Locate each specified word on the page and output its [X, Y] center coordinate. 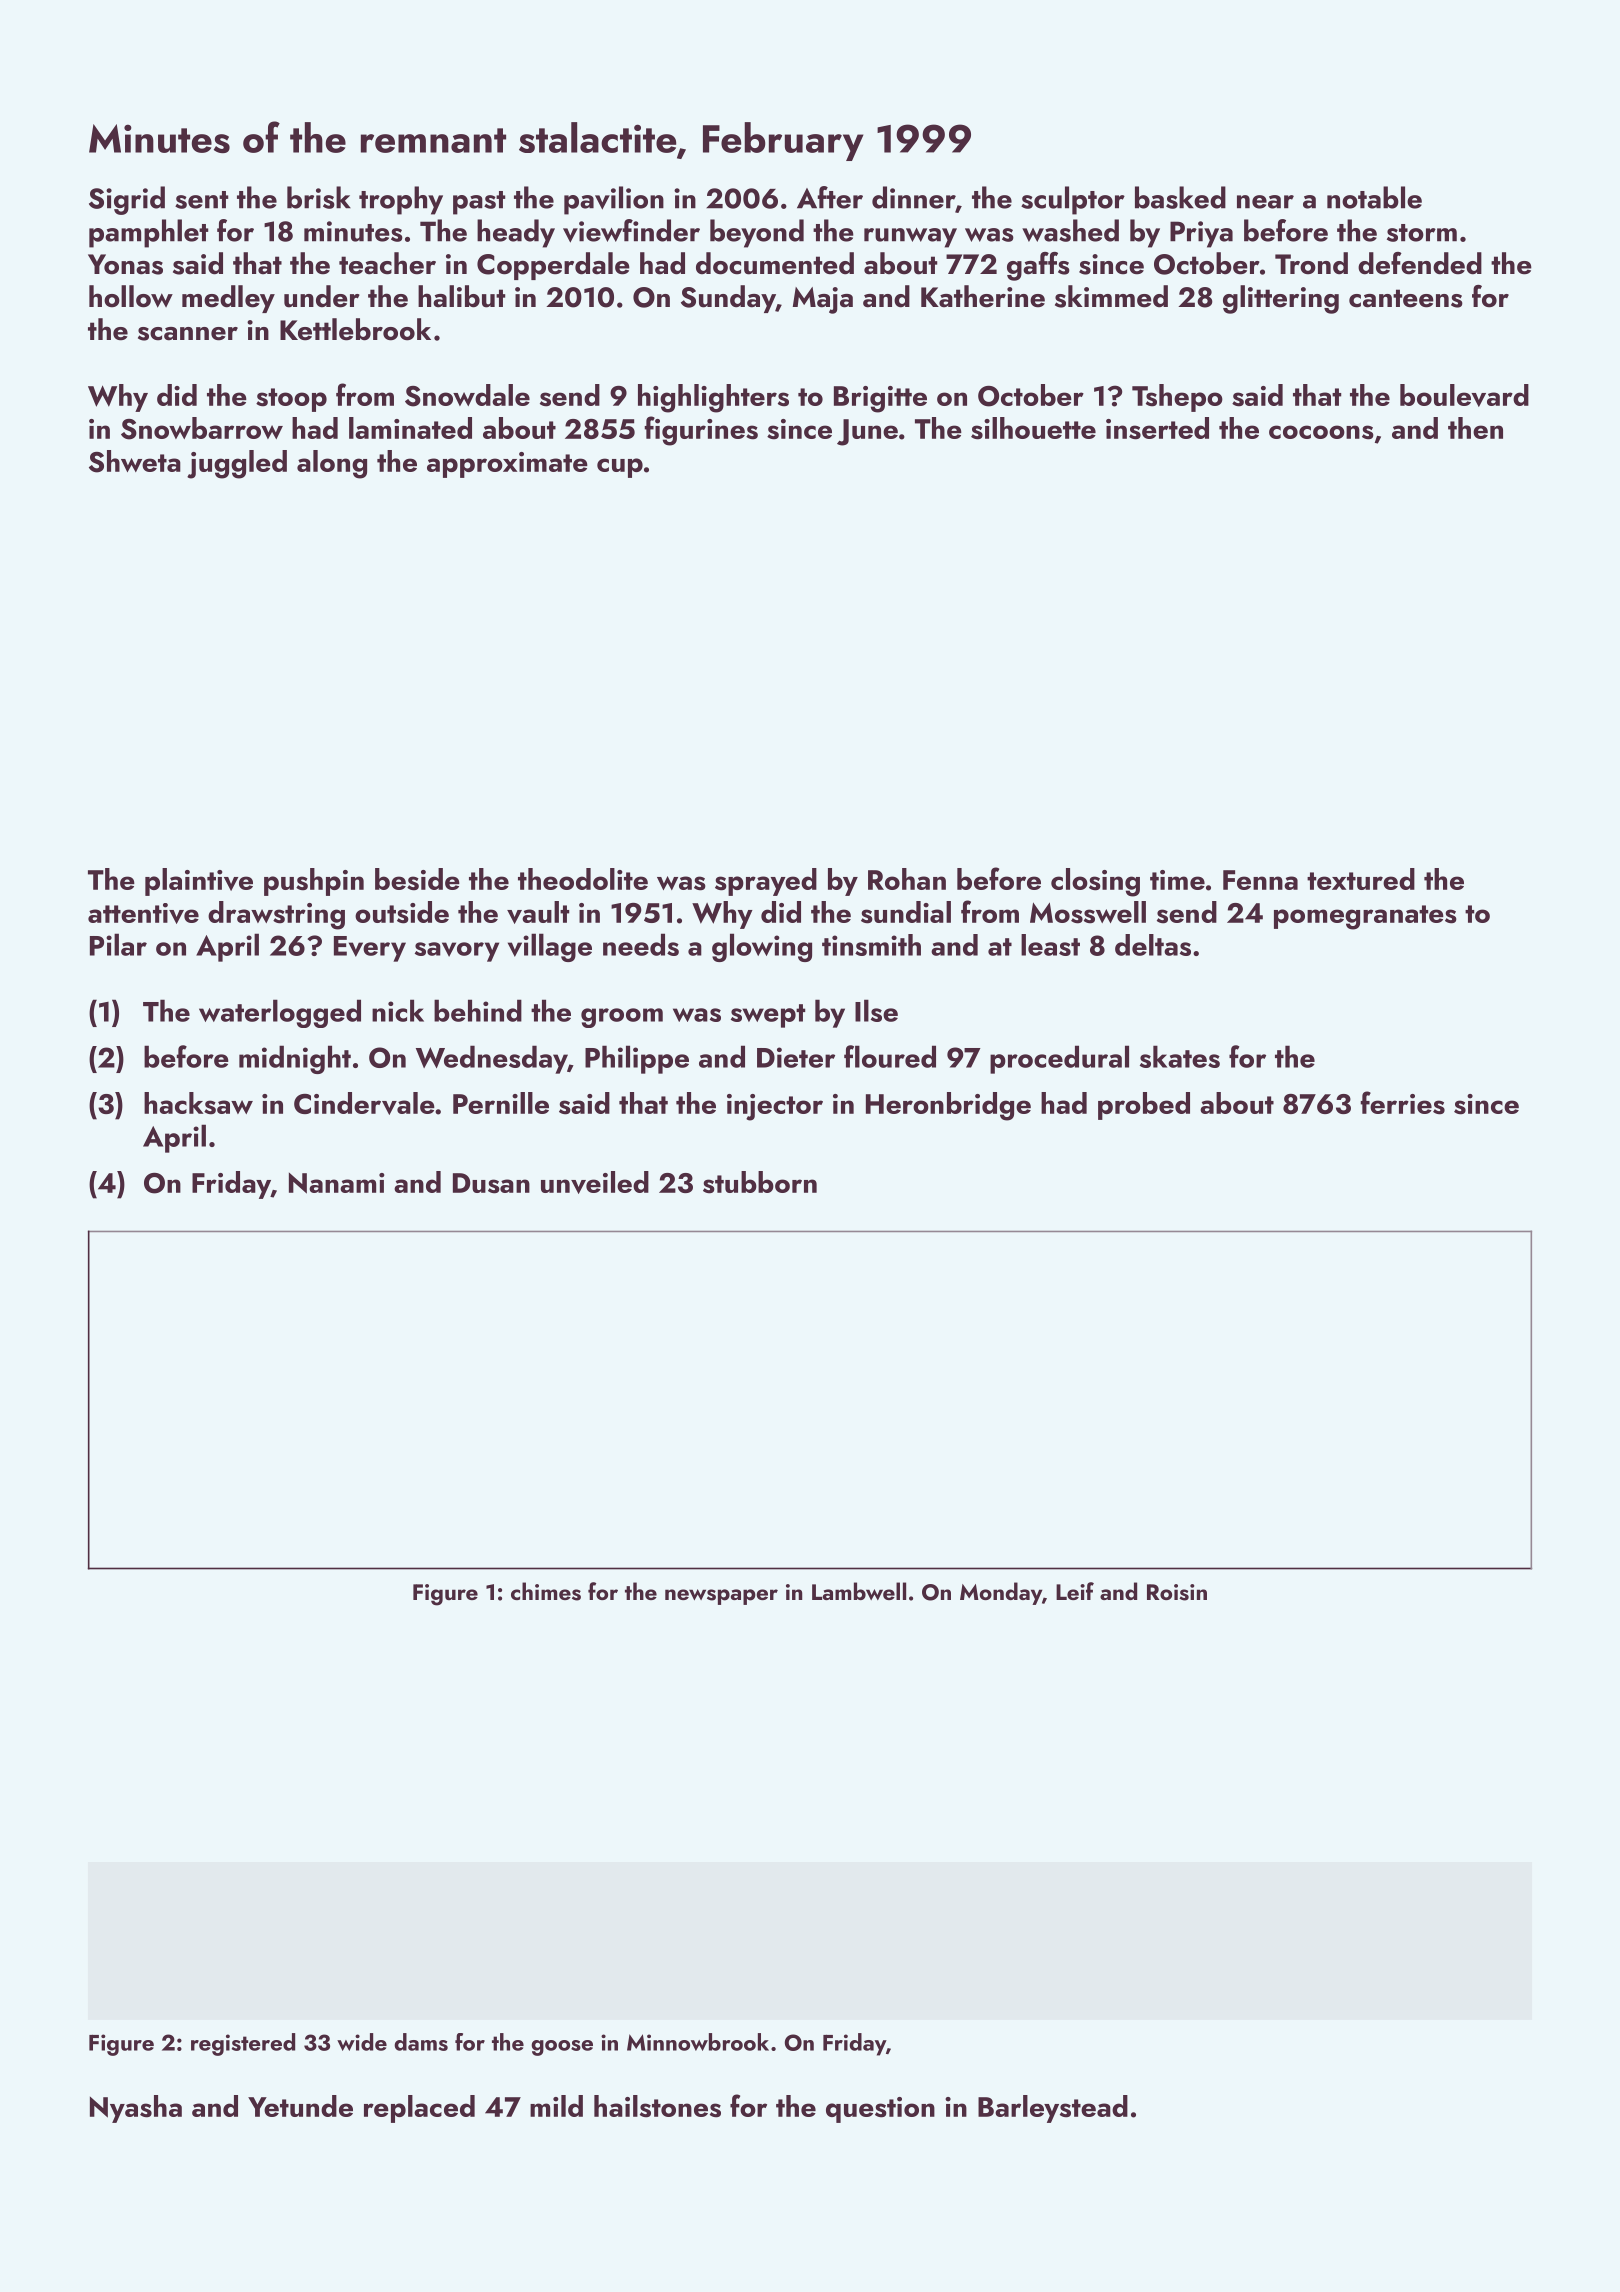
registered [243, 2044]
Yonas [125, 264]
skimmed [1111, 296]
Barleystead [1053, 2109]
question [880, 2110]
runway [910, 238]
